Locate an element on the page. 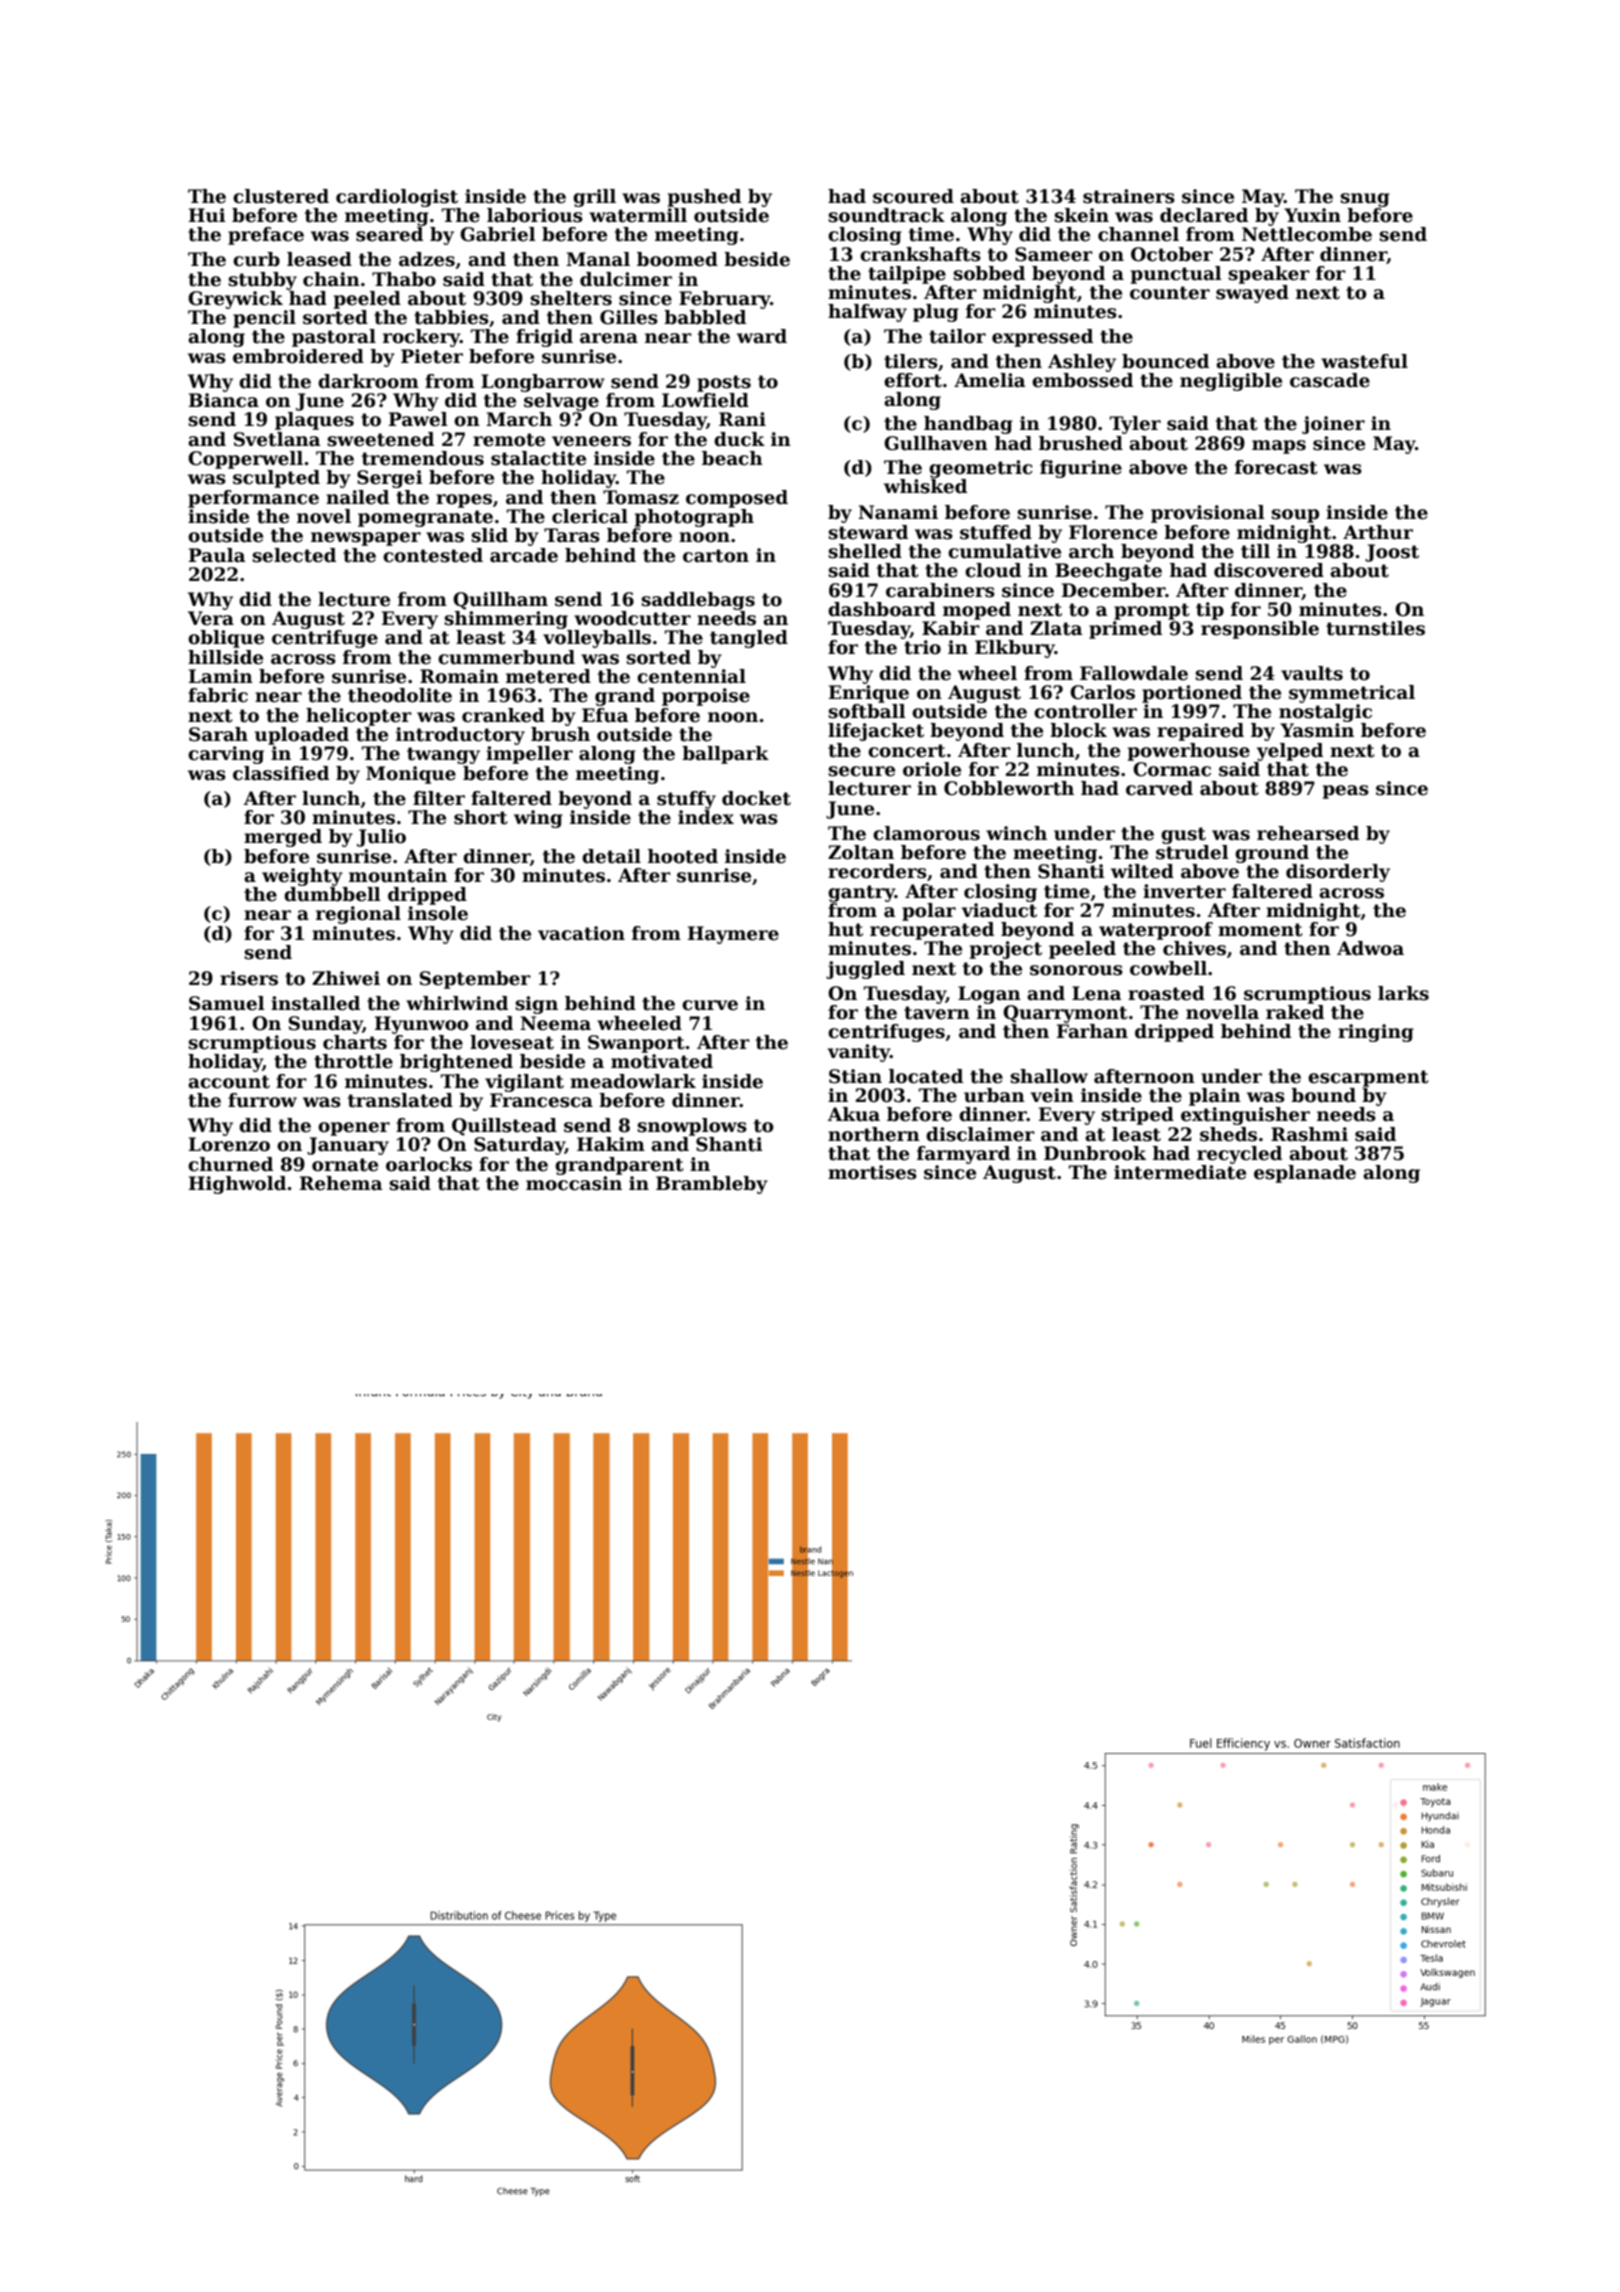 The image size is (1620, 2292). peas is located at coordinates (1346, 792).
